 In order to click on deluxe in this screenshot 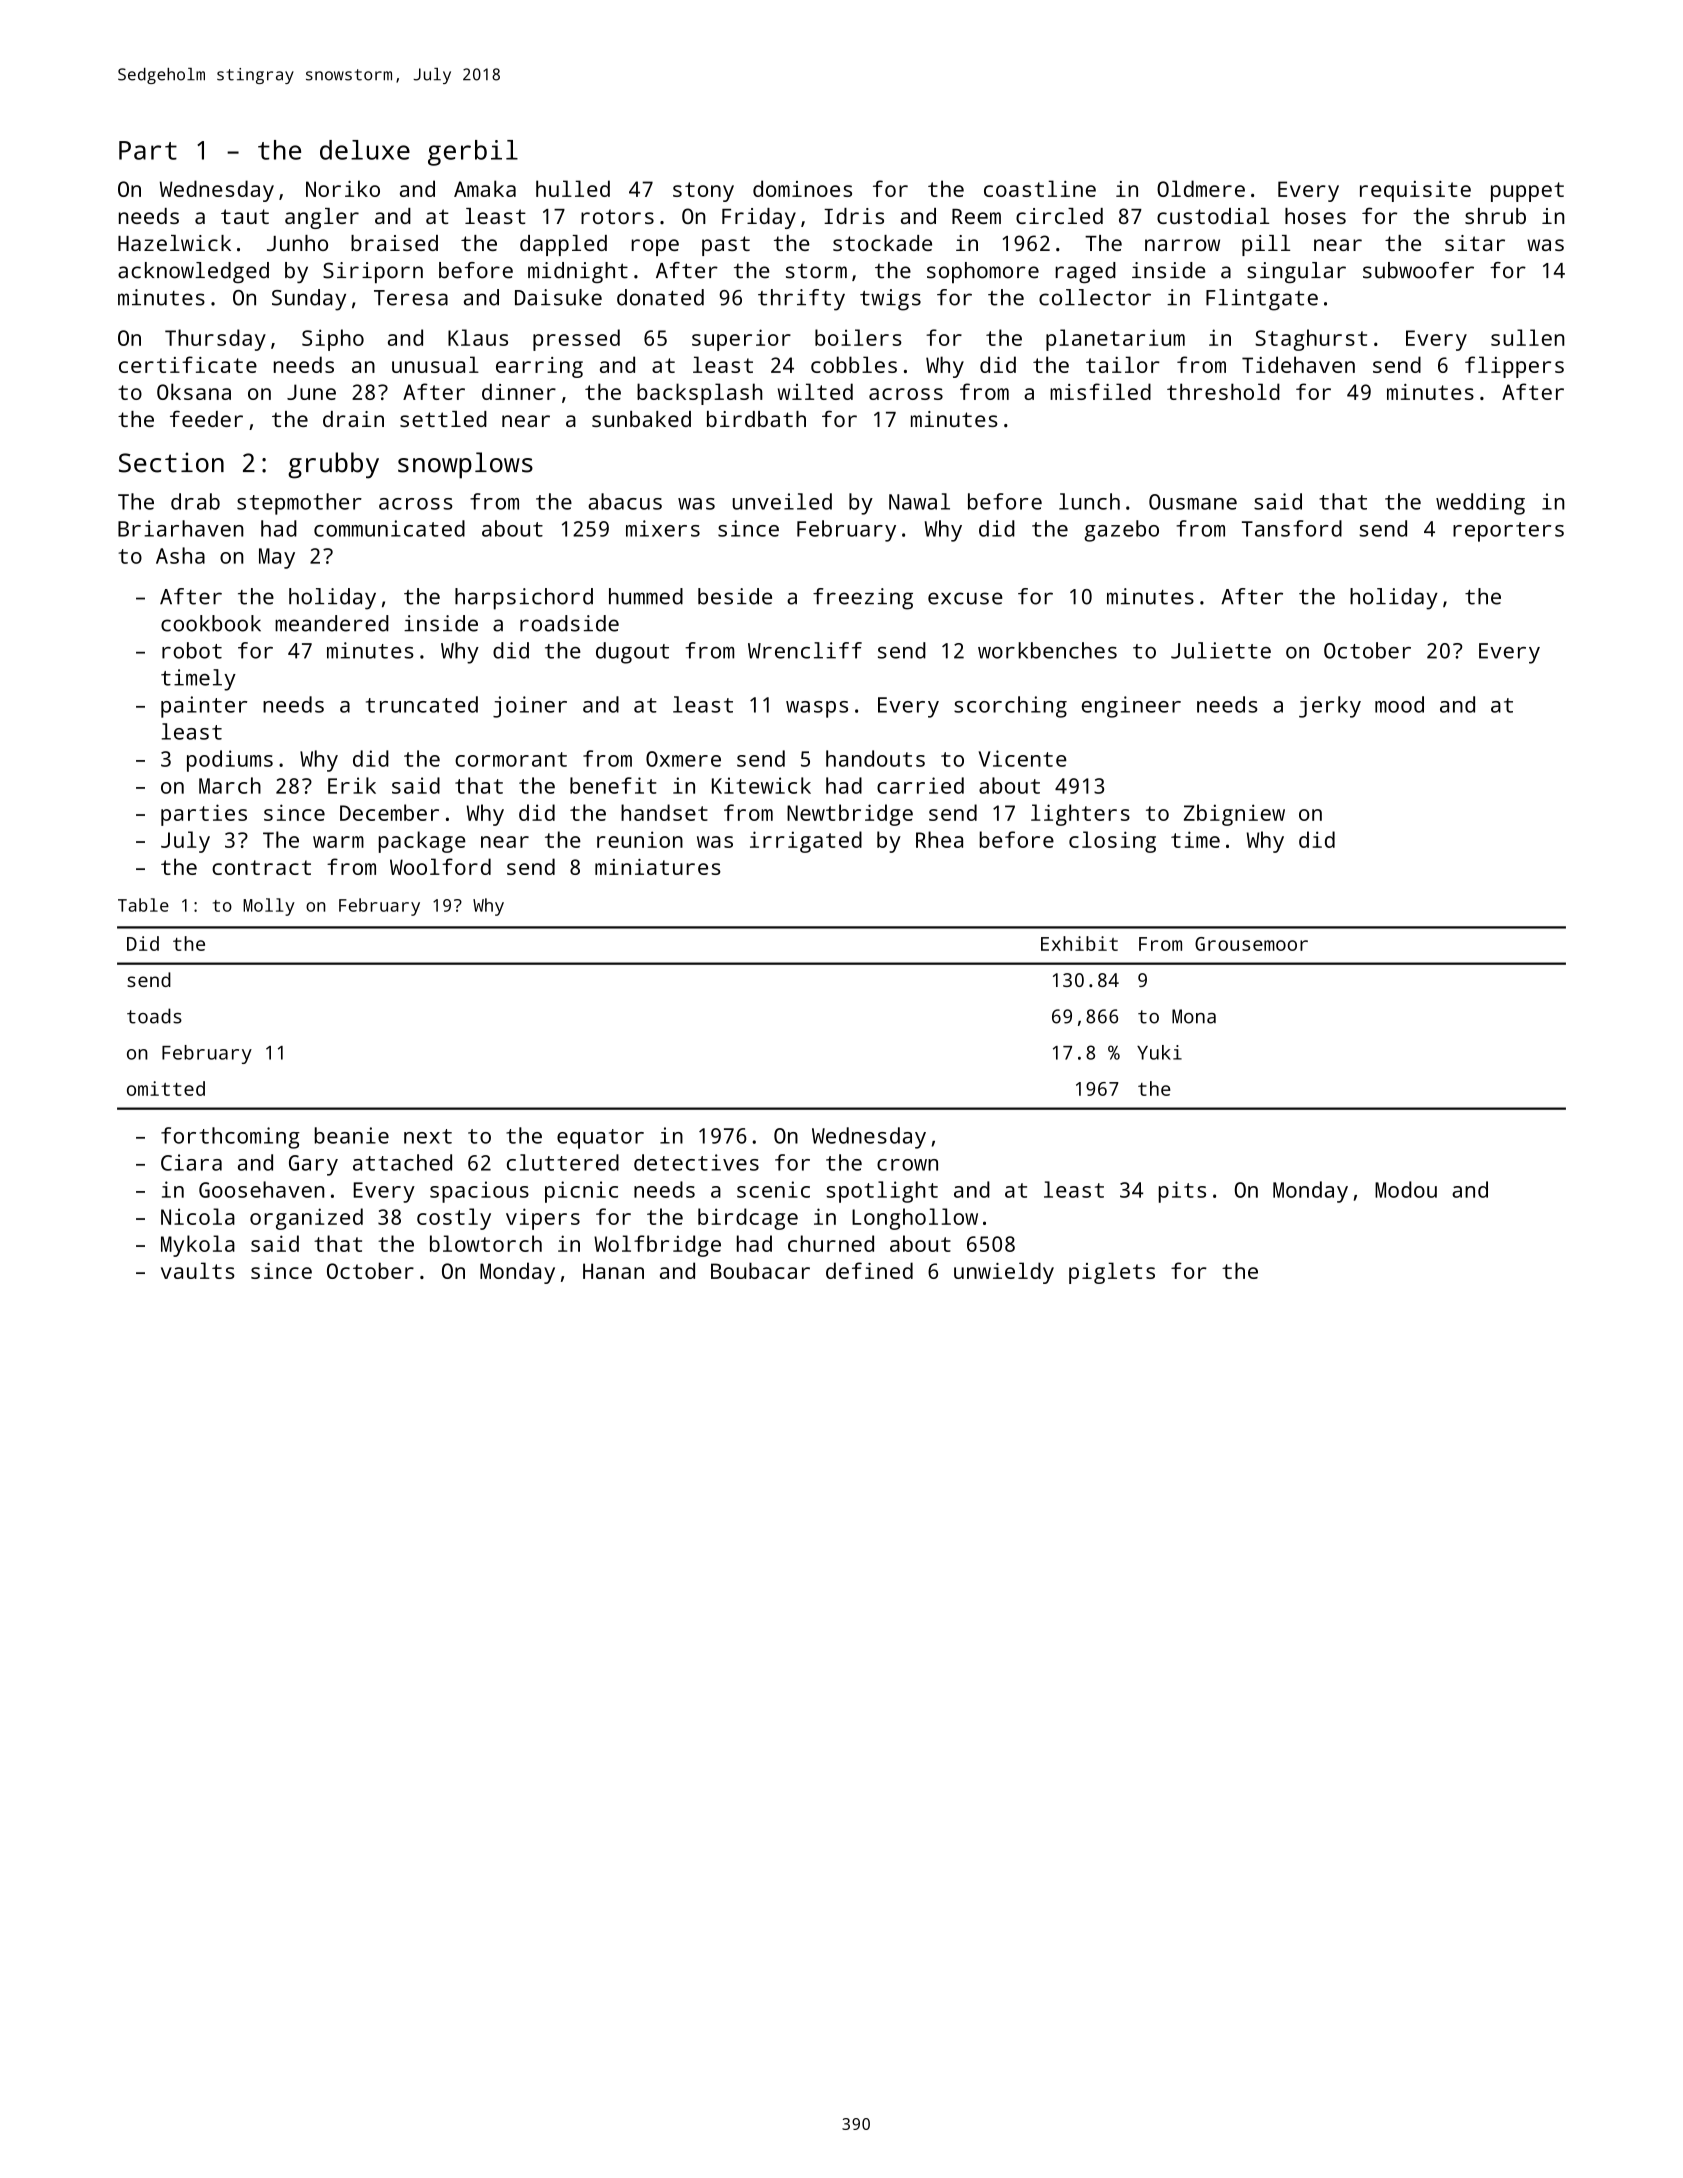, I will do `click(365, 150)`.
